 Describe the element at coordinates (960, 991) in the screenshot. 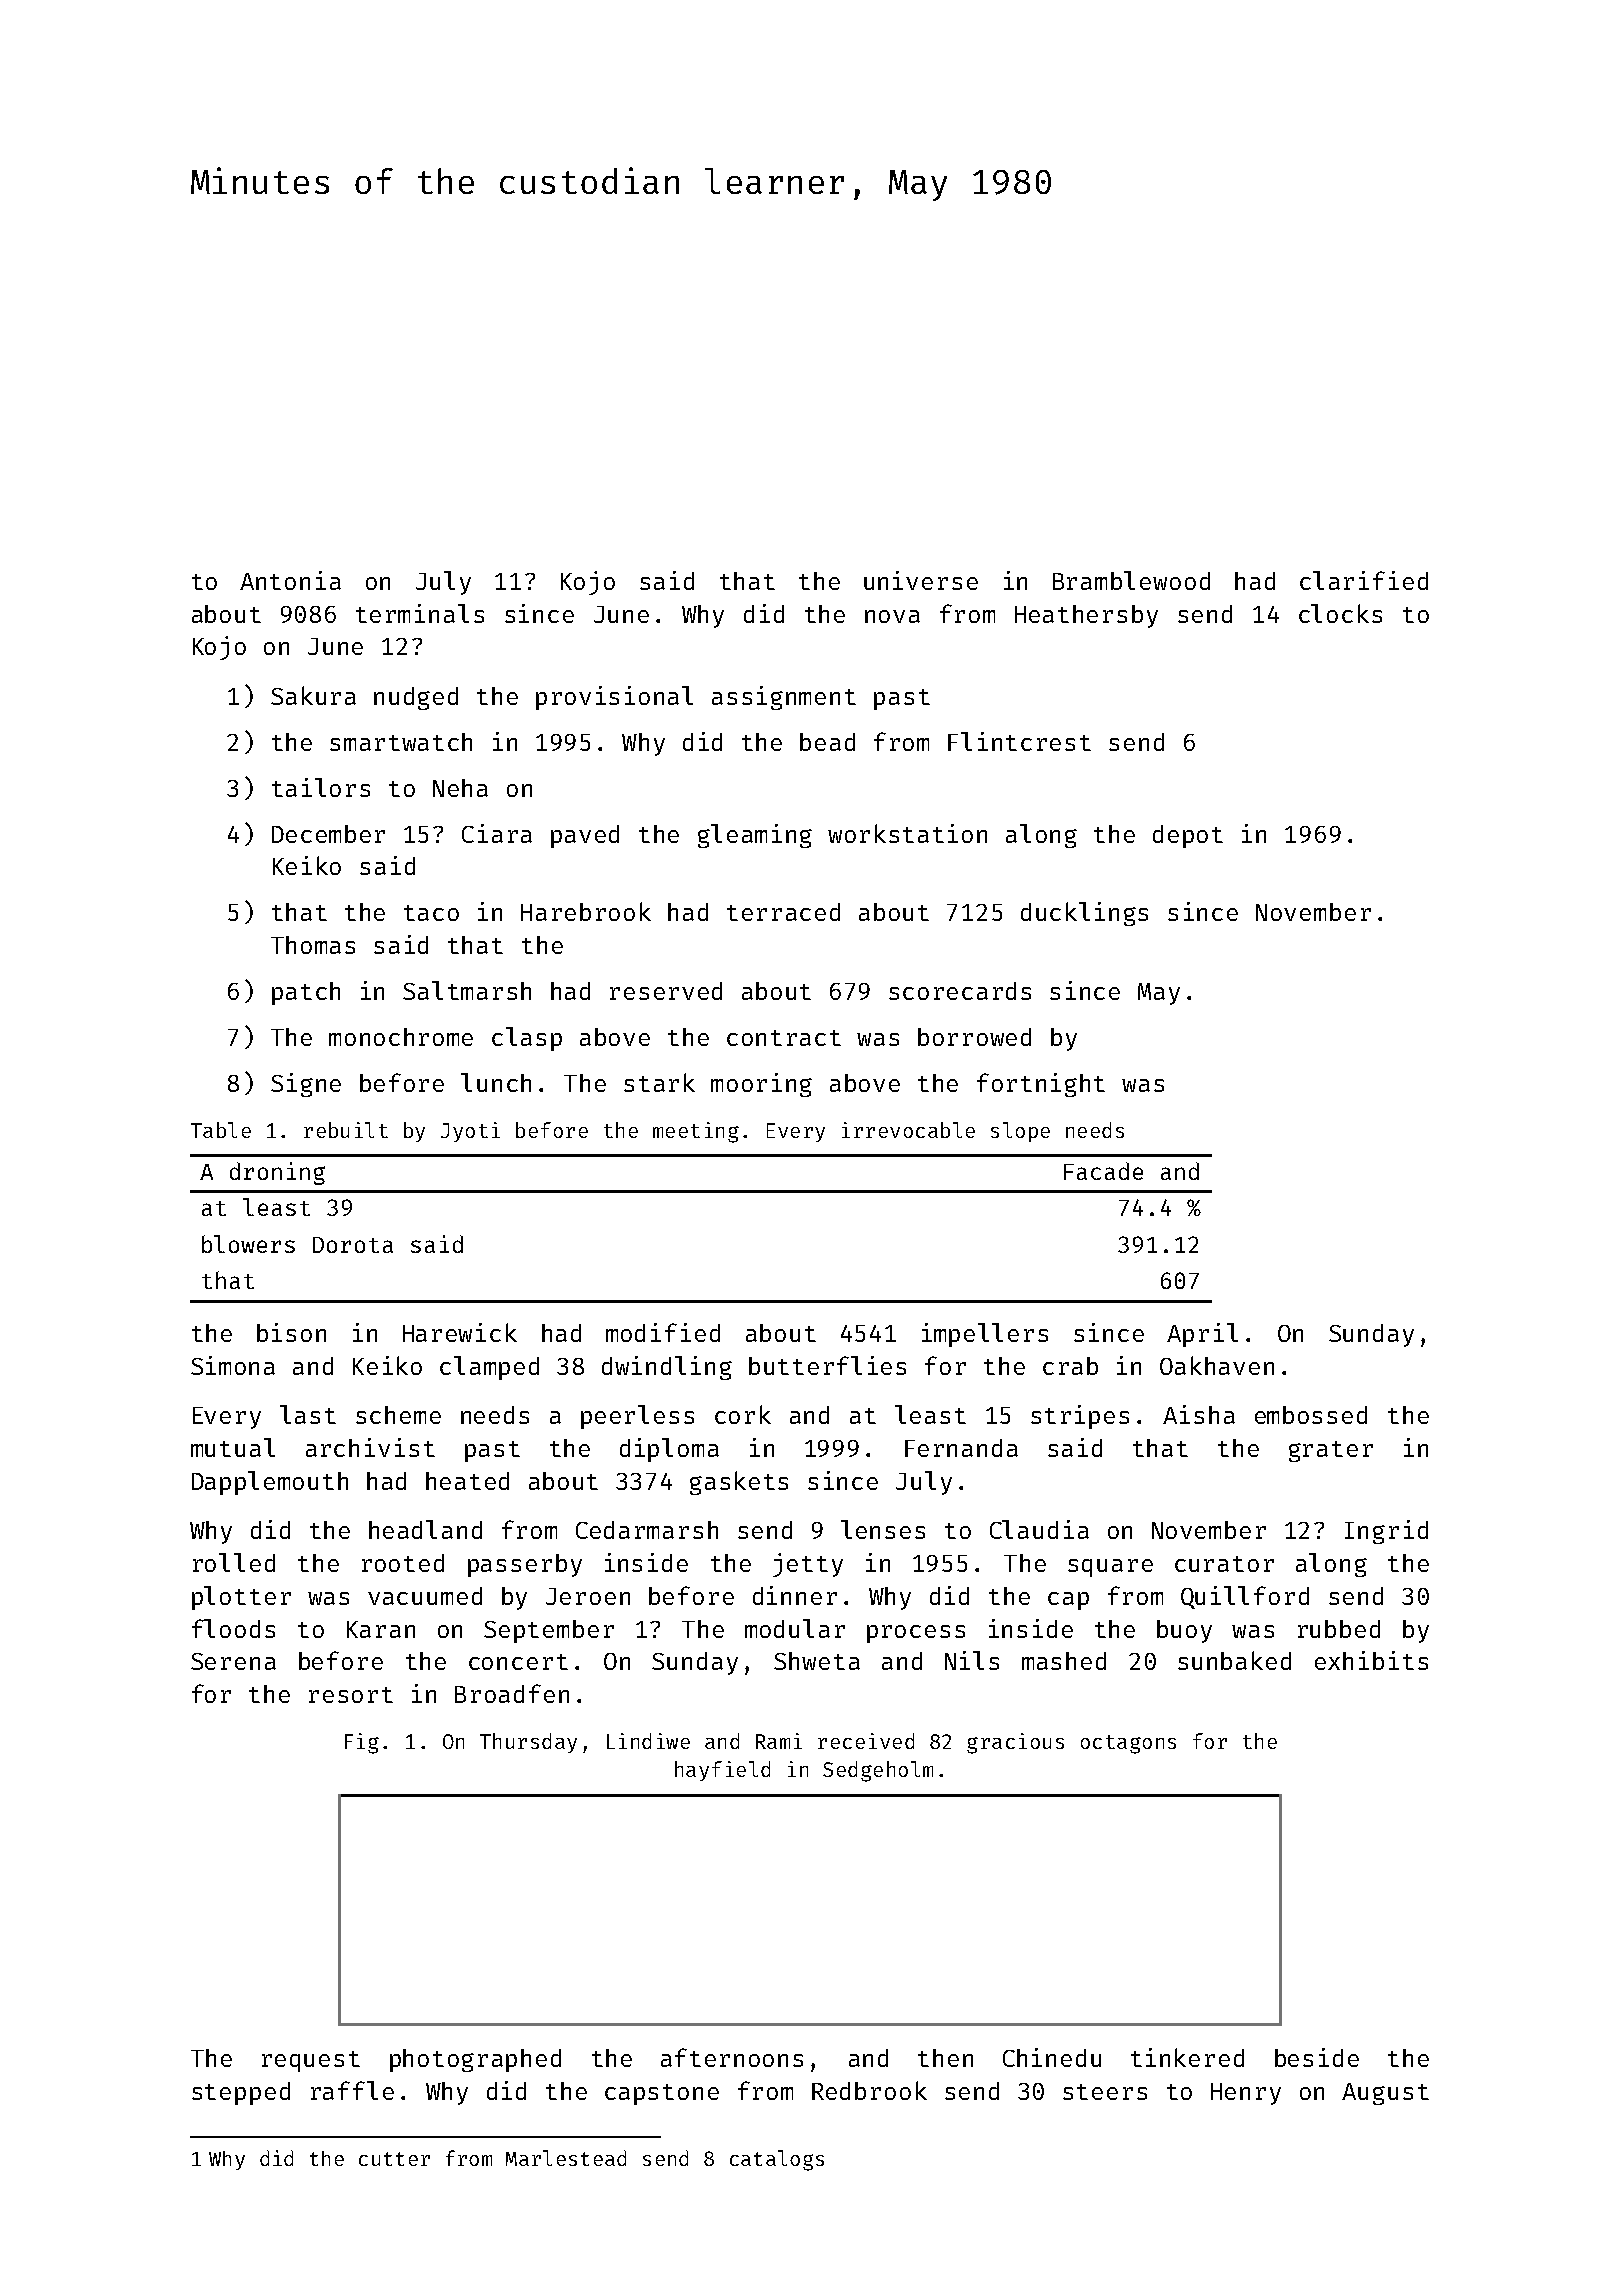

I see `scorecards` at that location.
